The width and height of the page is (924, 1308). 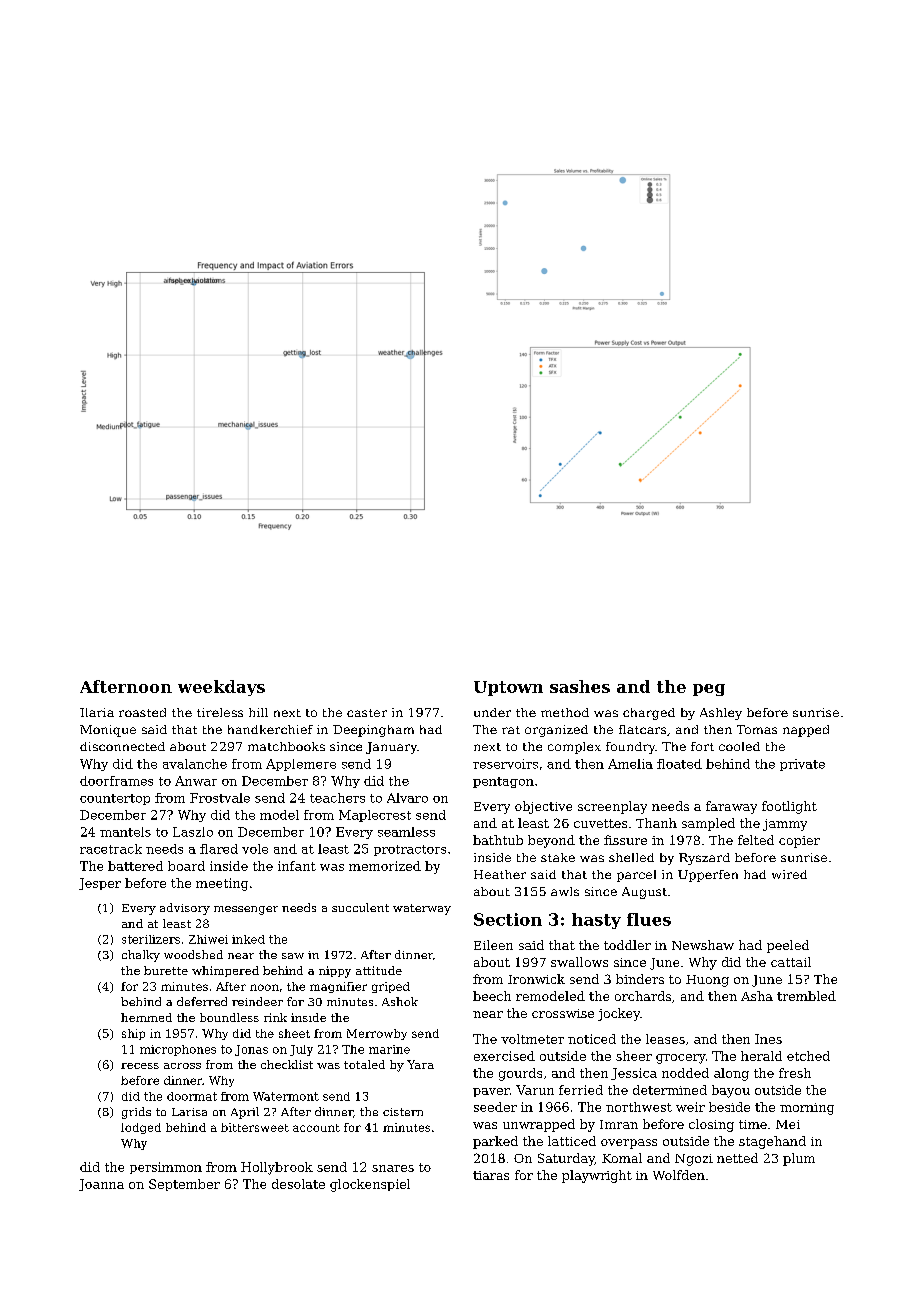 I want to click on Frostvale, so click(x=220, y=798).
